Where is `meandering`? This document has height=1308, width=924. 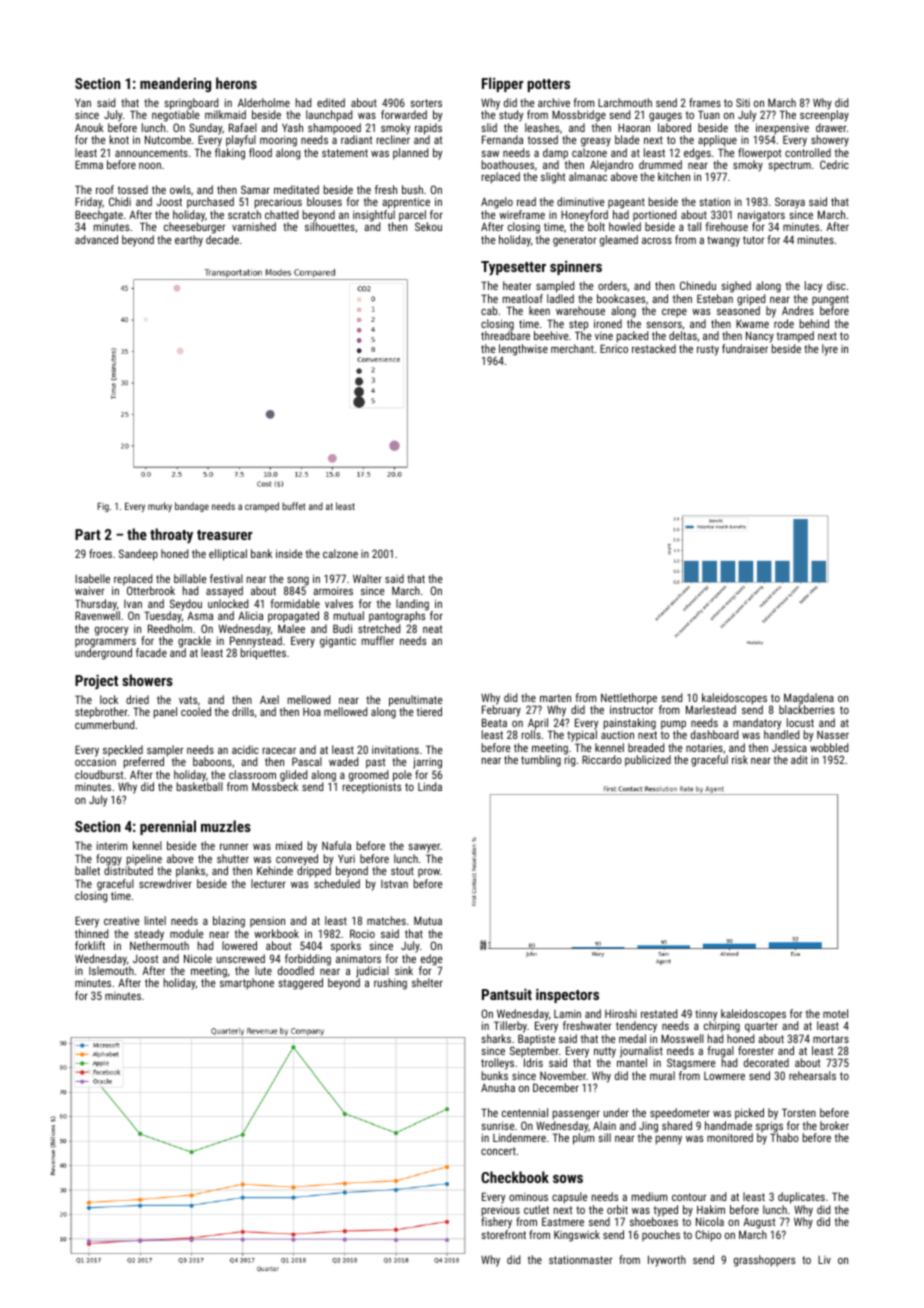
meandering is located at coordinates (175, 84).
